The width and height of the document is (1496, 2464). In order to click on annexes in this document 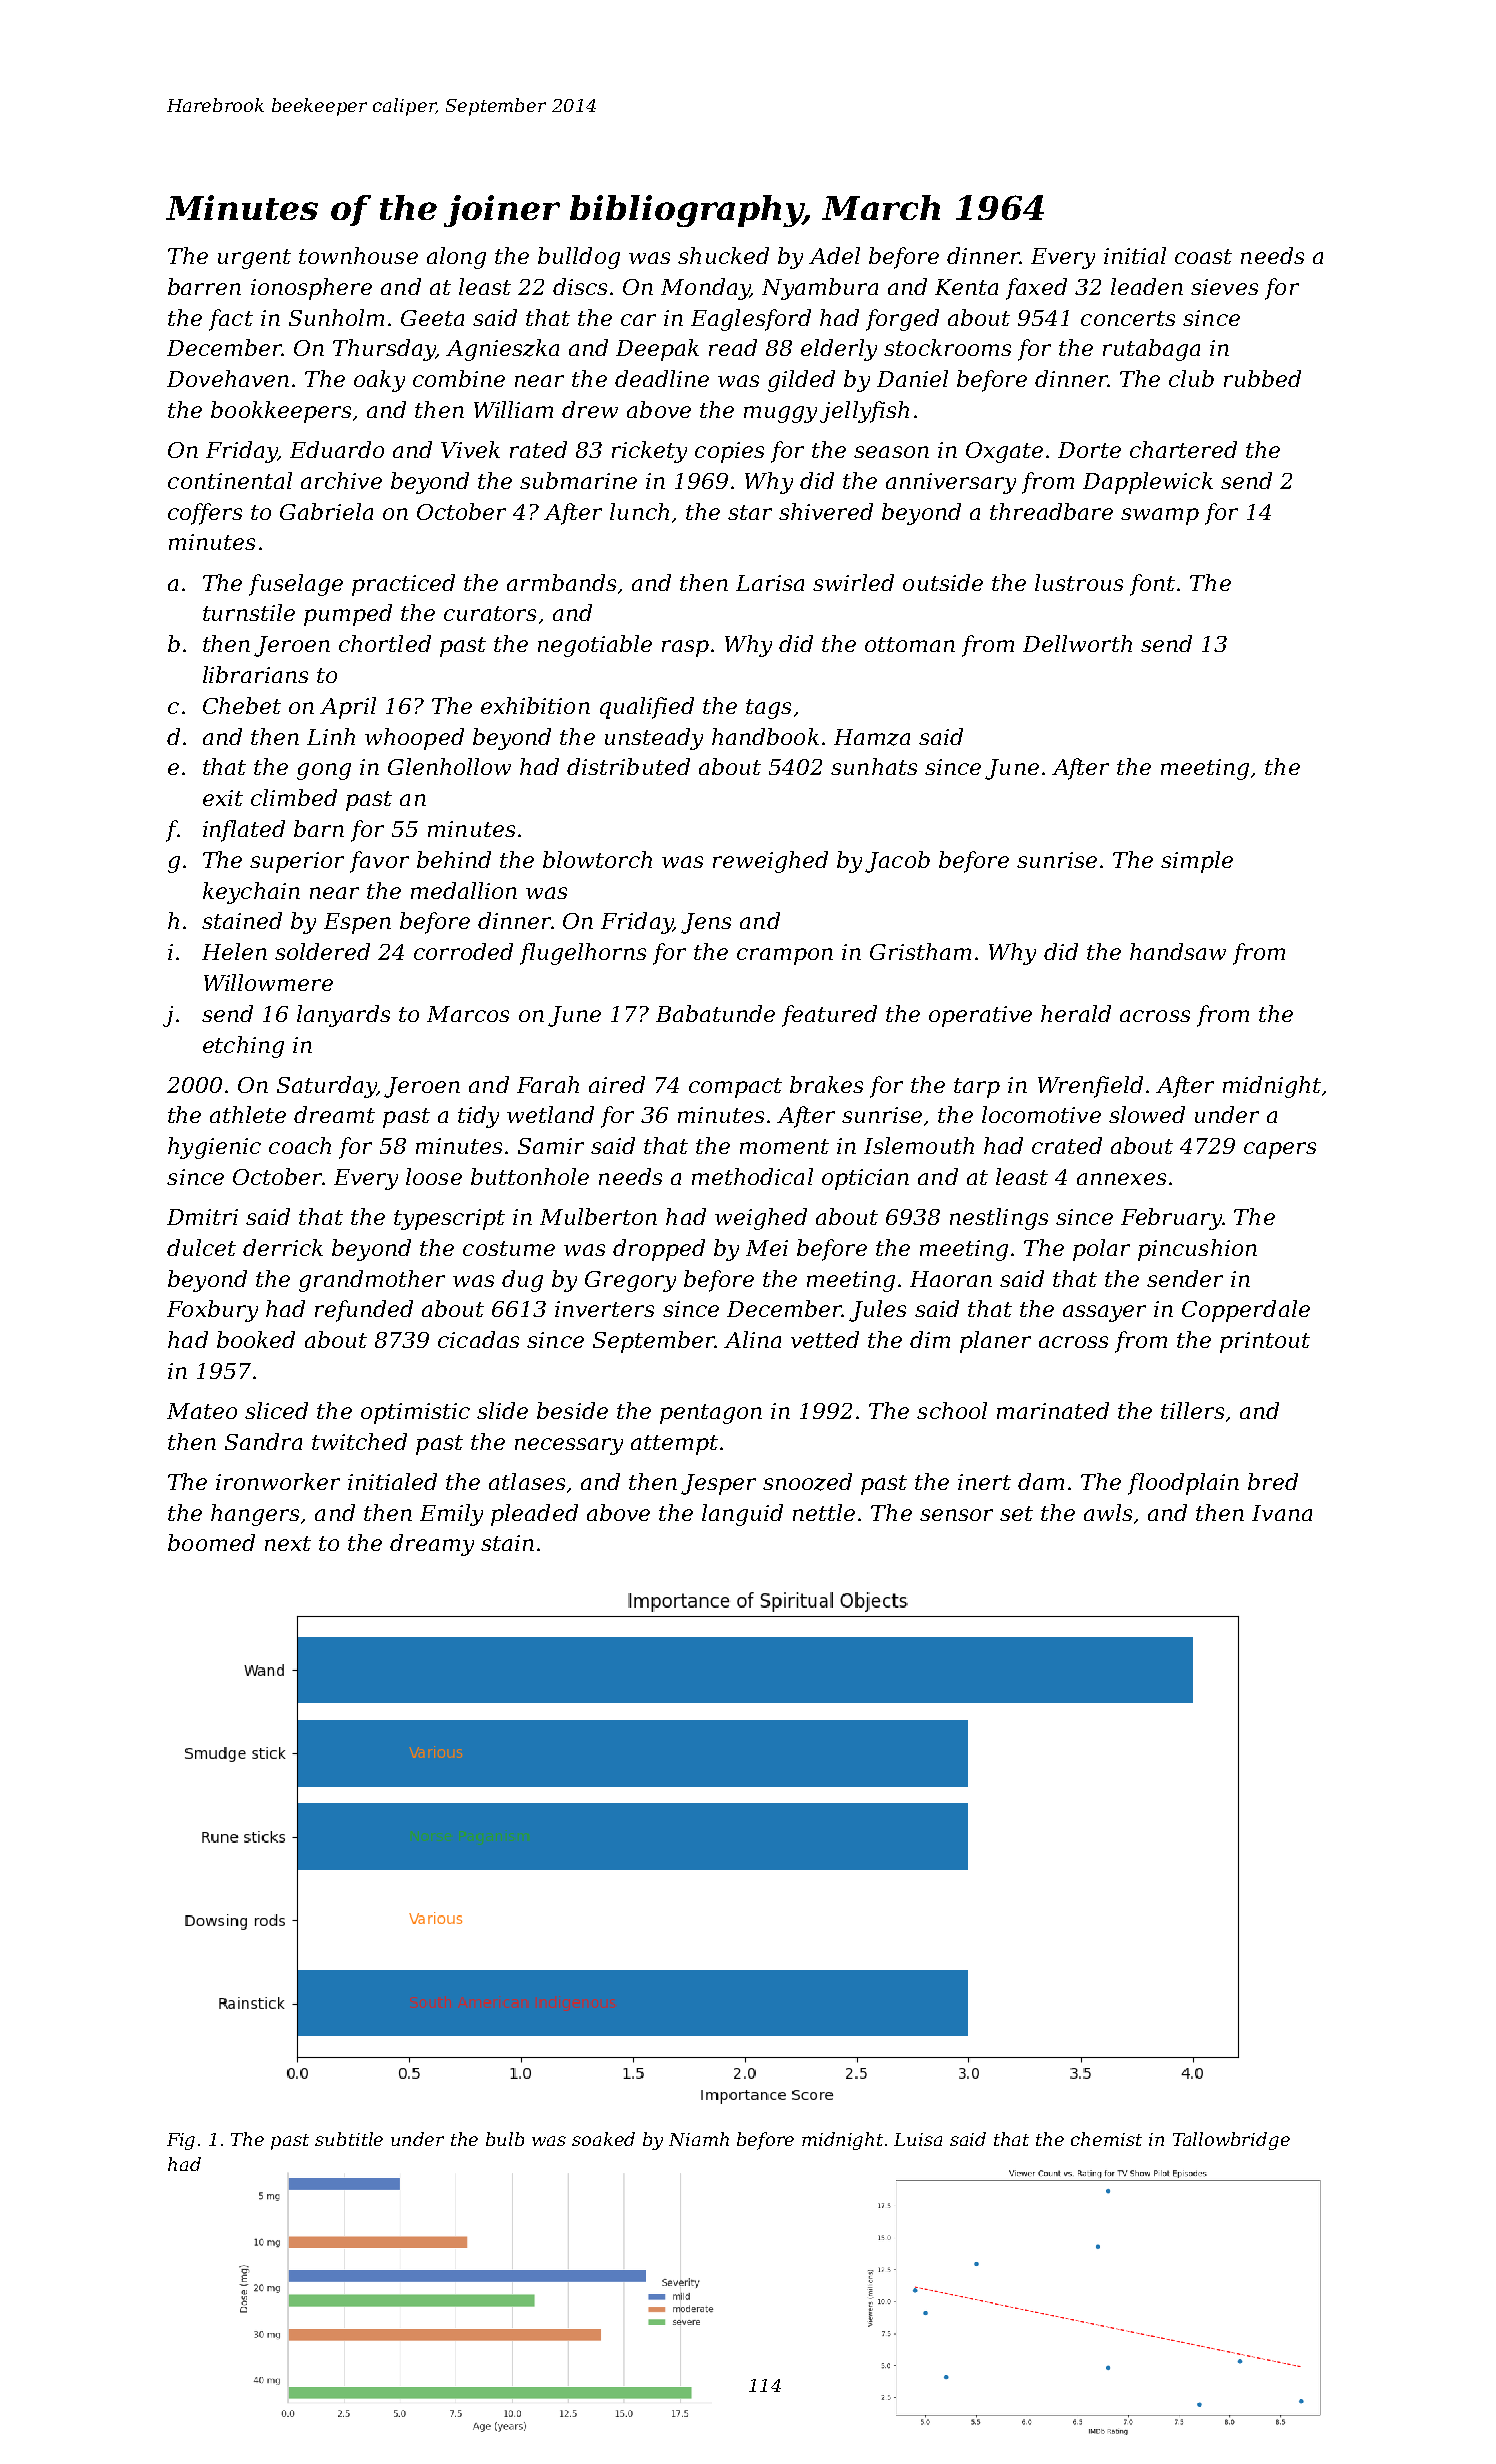, I will do `click(1121, 1179)`.
